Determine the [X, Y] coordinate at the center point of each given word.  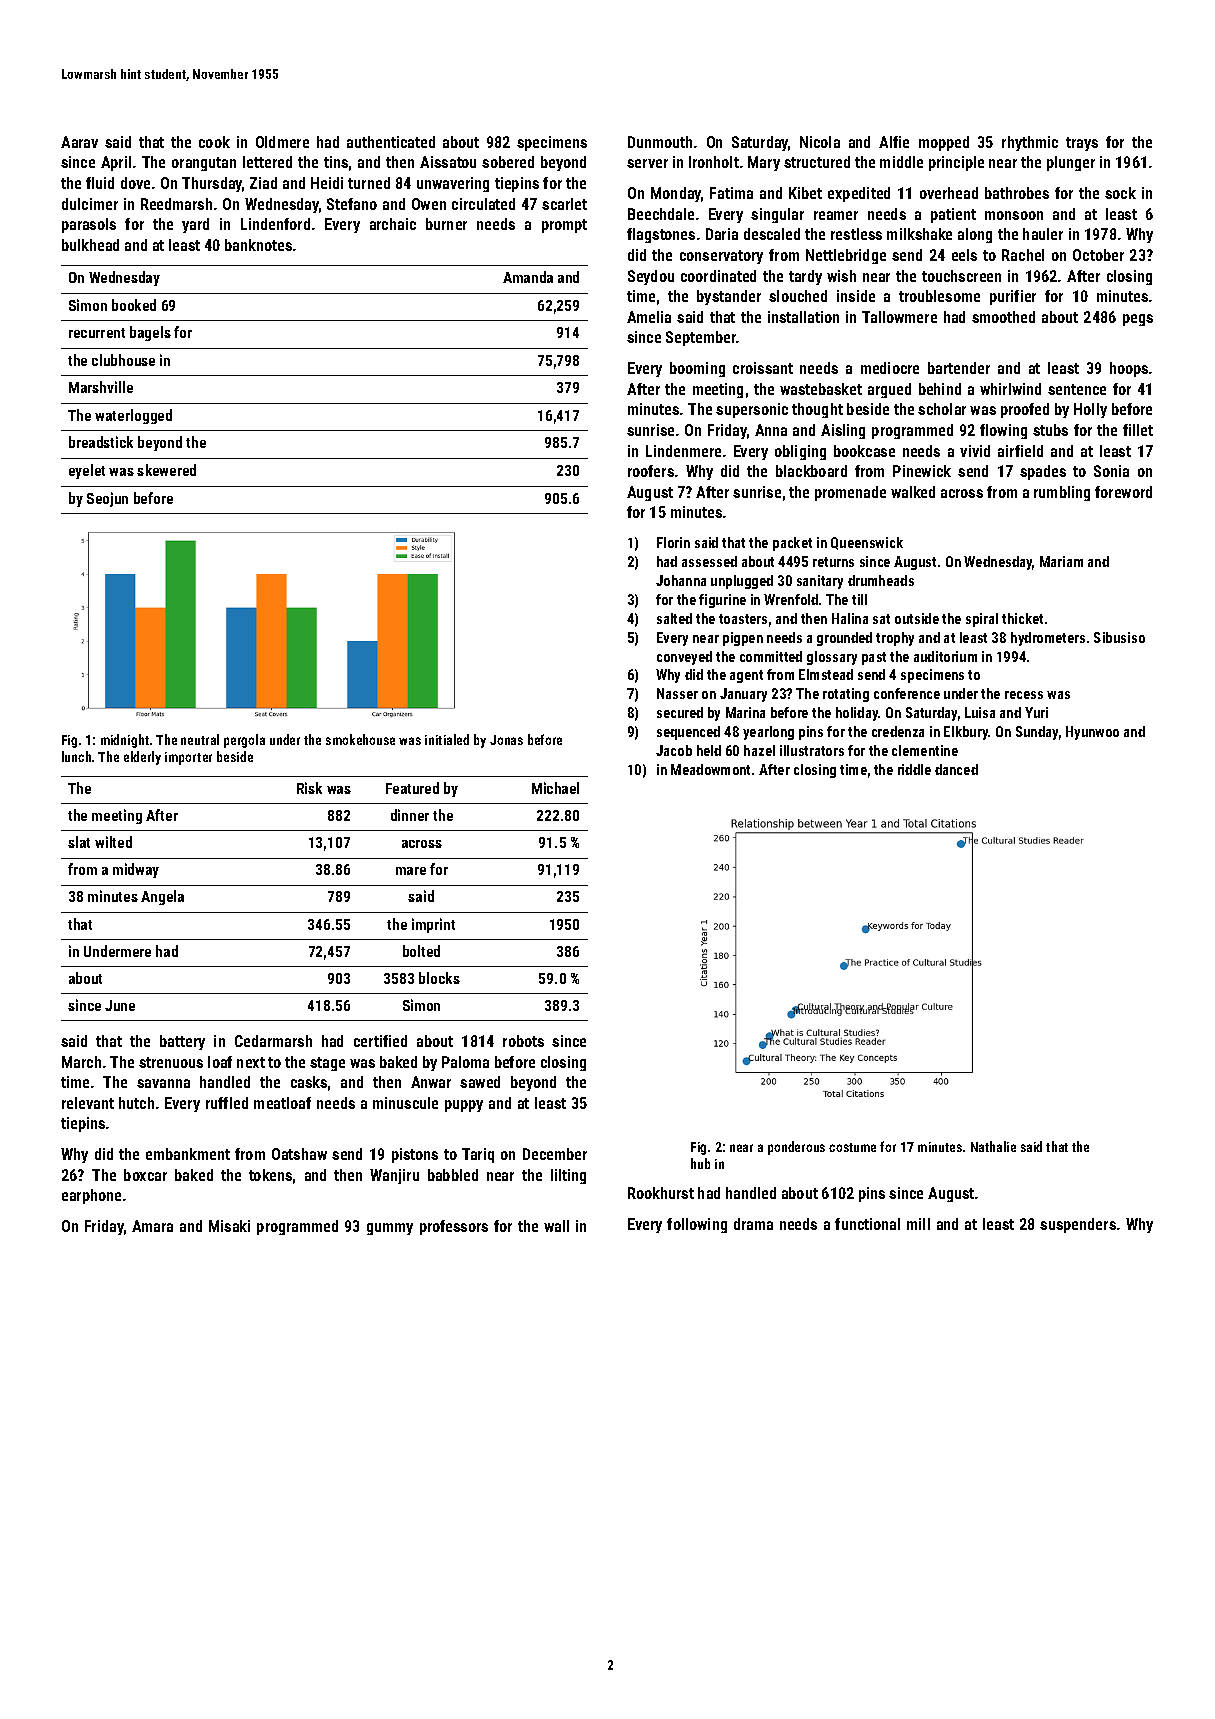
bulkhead [90, 245]
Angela [162, 897]
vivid [975, 451]
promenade [850, 493]
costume [852, 1147]
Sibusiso [1119, 637]
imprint [433, 925]
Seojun [107, 499]
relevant [88, 1103]
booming [697, 369]
